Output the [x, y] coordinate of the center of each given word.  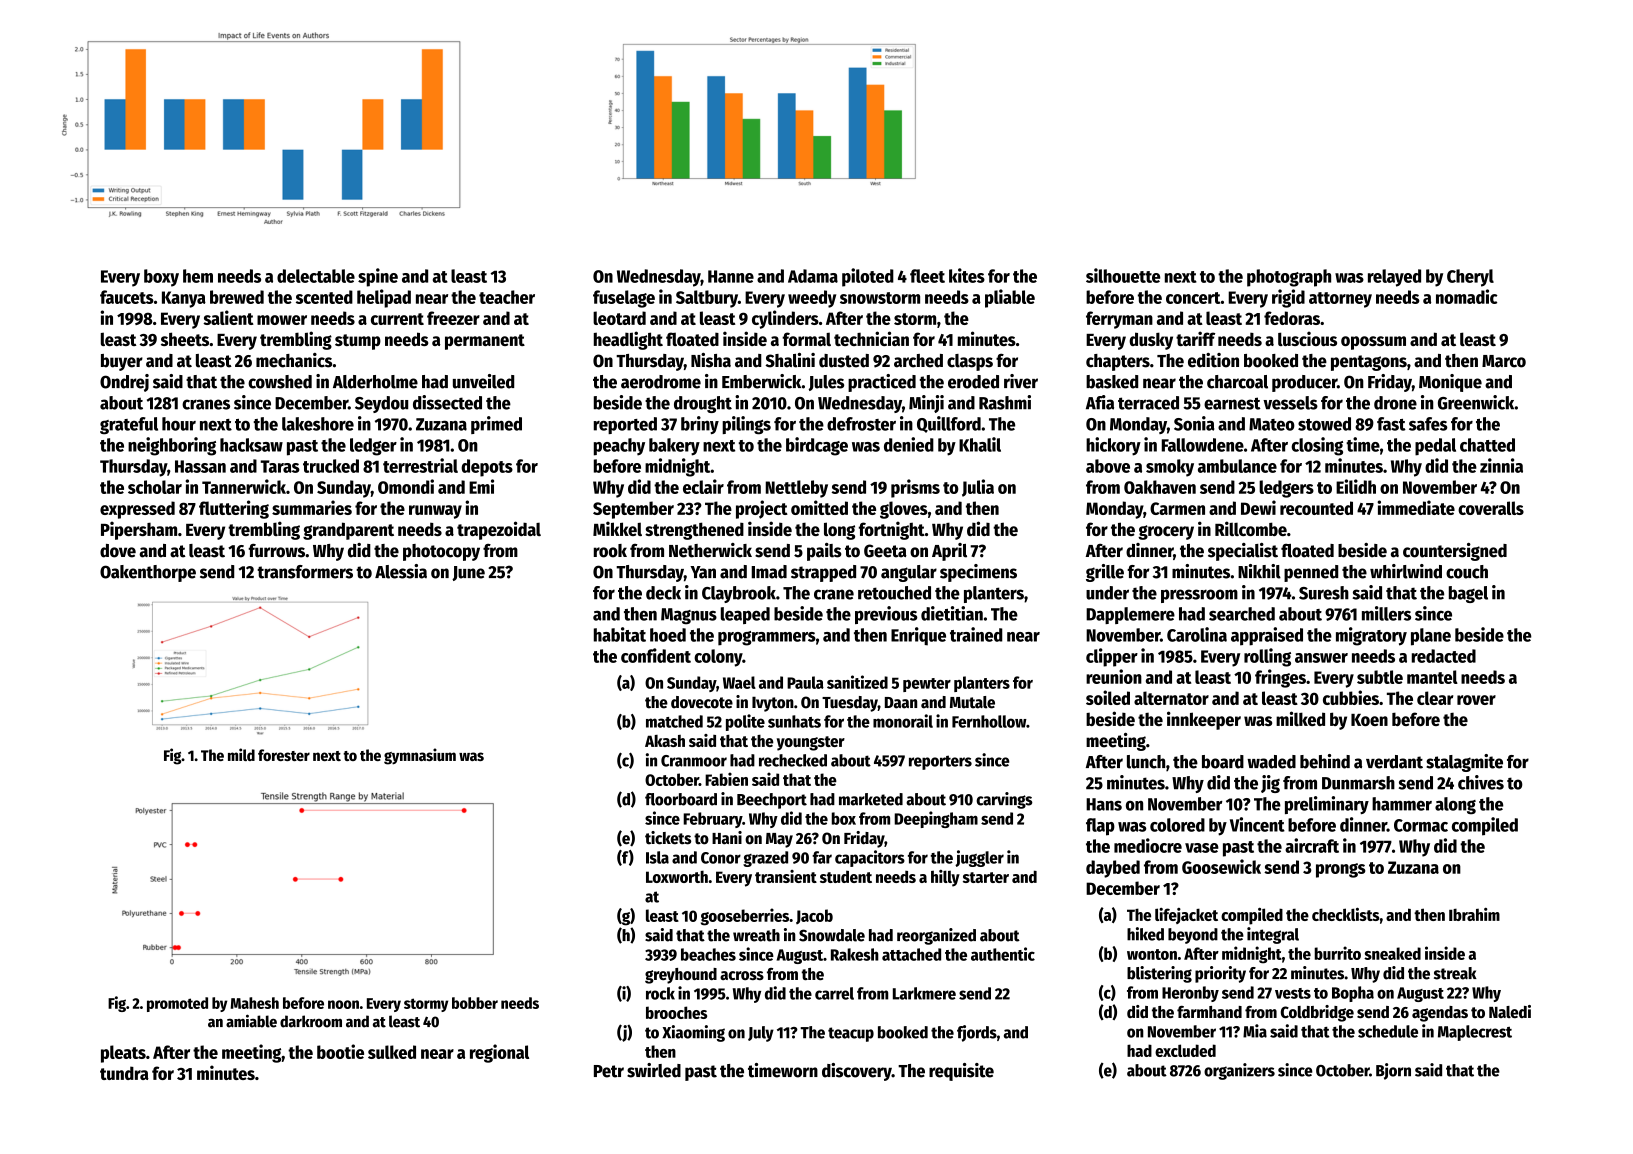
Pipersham [139, 530]
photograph [1289, 278]
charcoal [1237, 382]
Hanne [731, 276]
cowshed [280, 382]
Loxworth [677, 876]
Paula [805, 682]
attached [911, 954]
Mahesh [255, 1003]
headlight [628, 340]
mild [241, 754]
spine [378, 277]
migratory [1371, 636]
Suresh [1324, 593]
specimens [978, 573]
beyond [1193, 936]
